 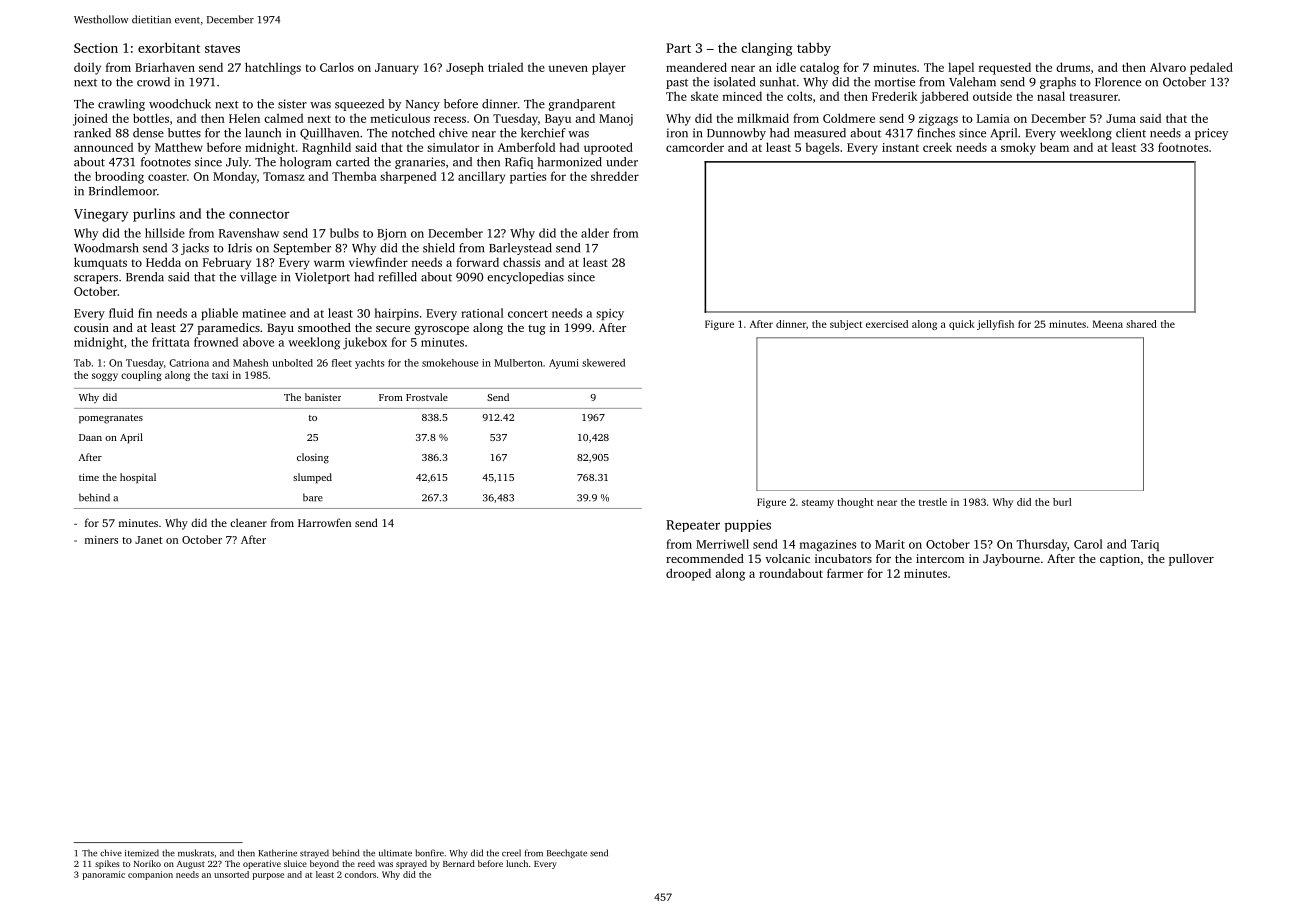 What do you see at coordinates (142, 853) in the screenshot?
I see `itemized` at bounding box center [142, 853].
